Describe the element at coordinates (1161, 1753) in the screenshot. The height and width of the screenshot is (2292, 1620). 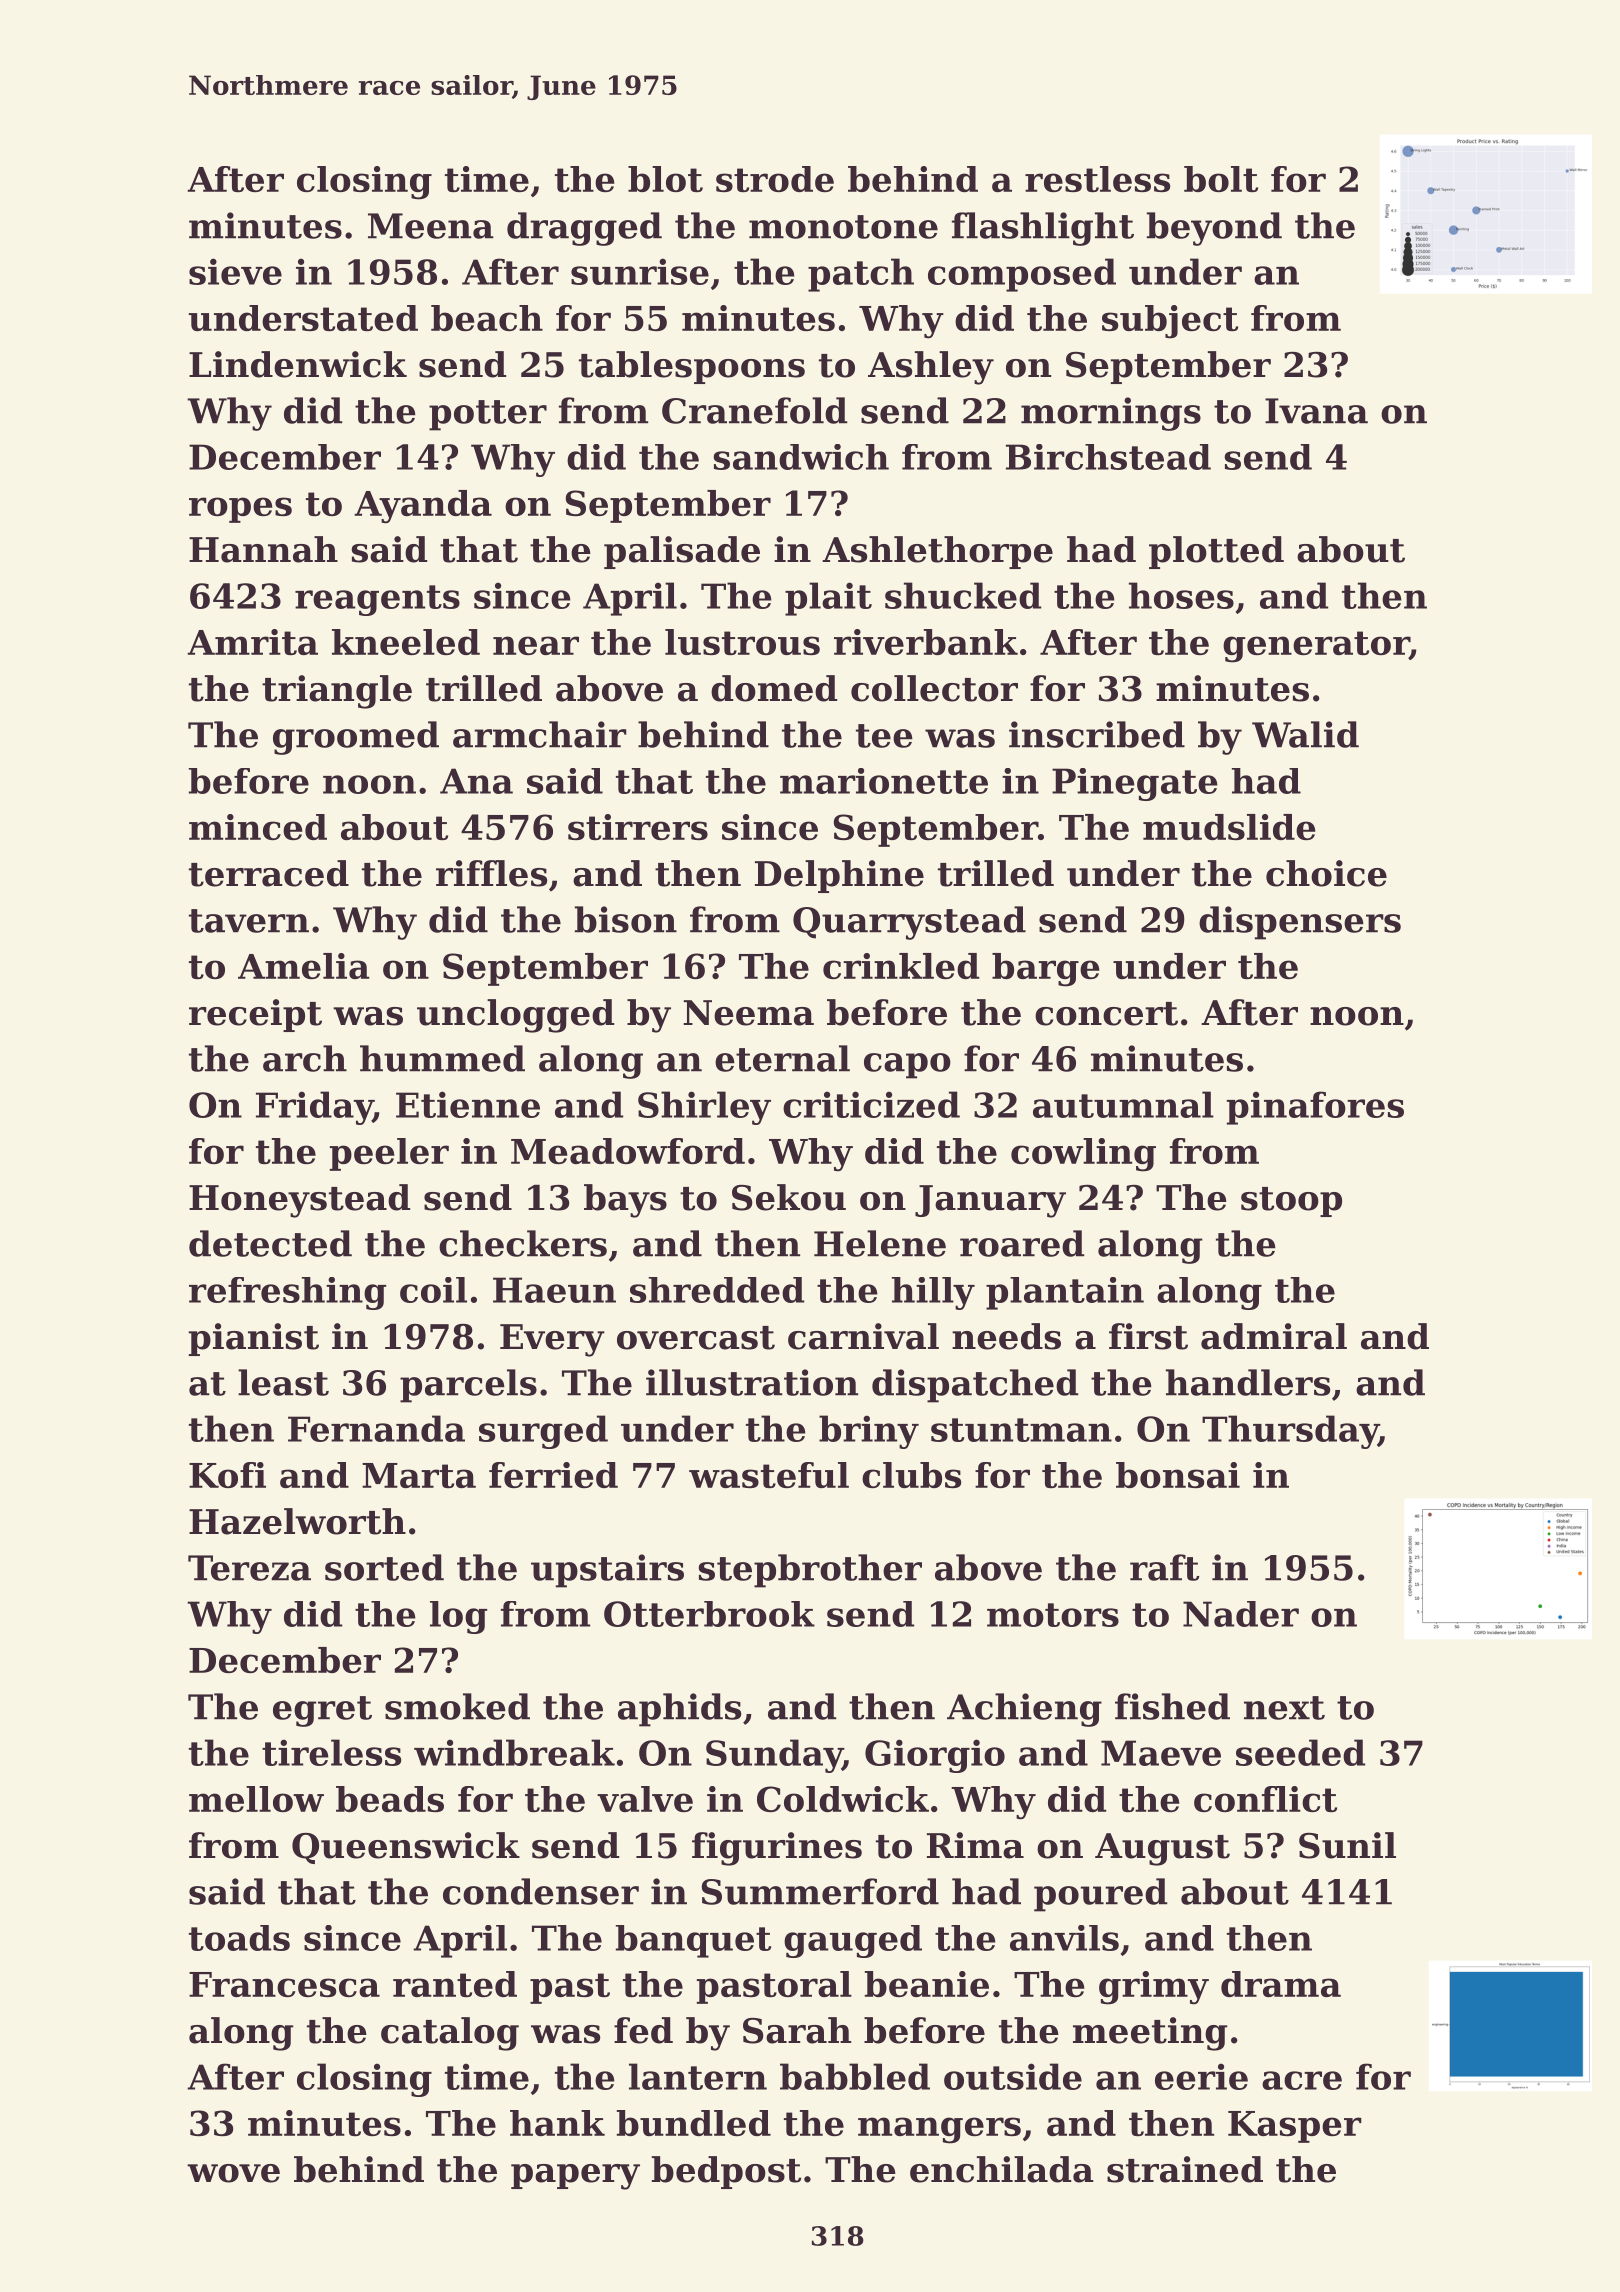
I see `Maeve` at that location.
